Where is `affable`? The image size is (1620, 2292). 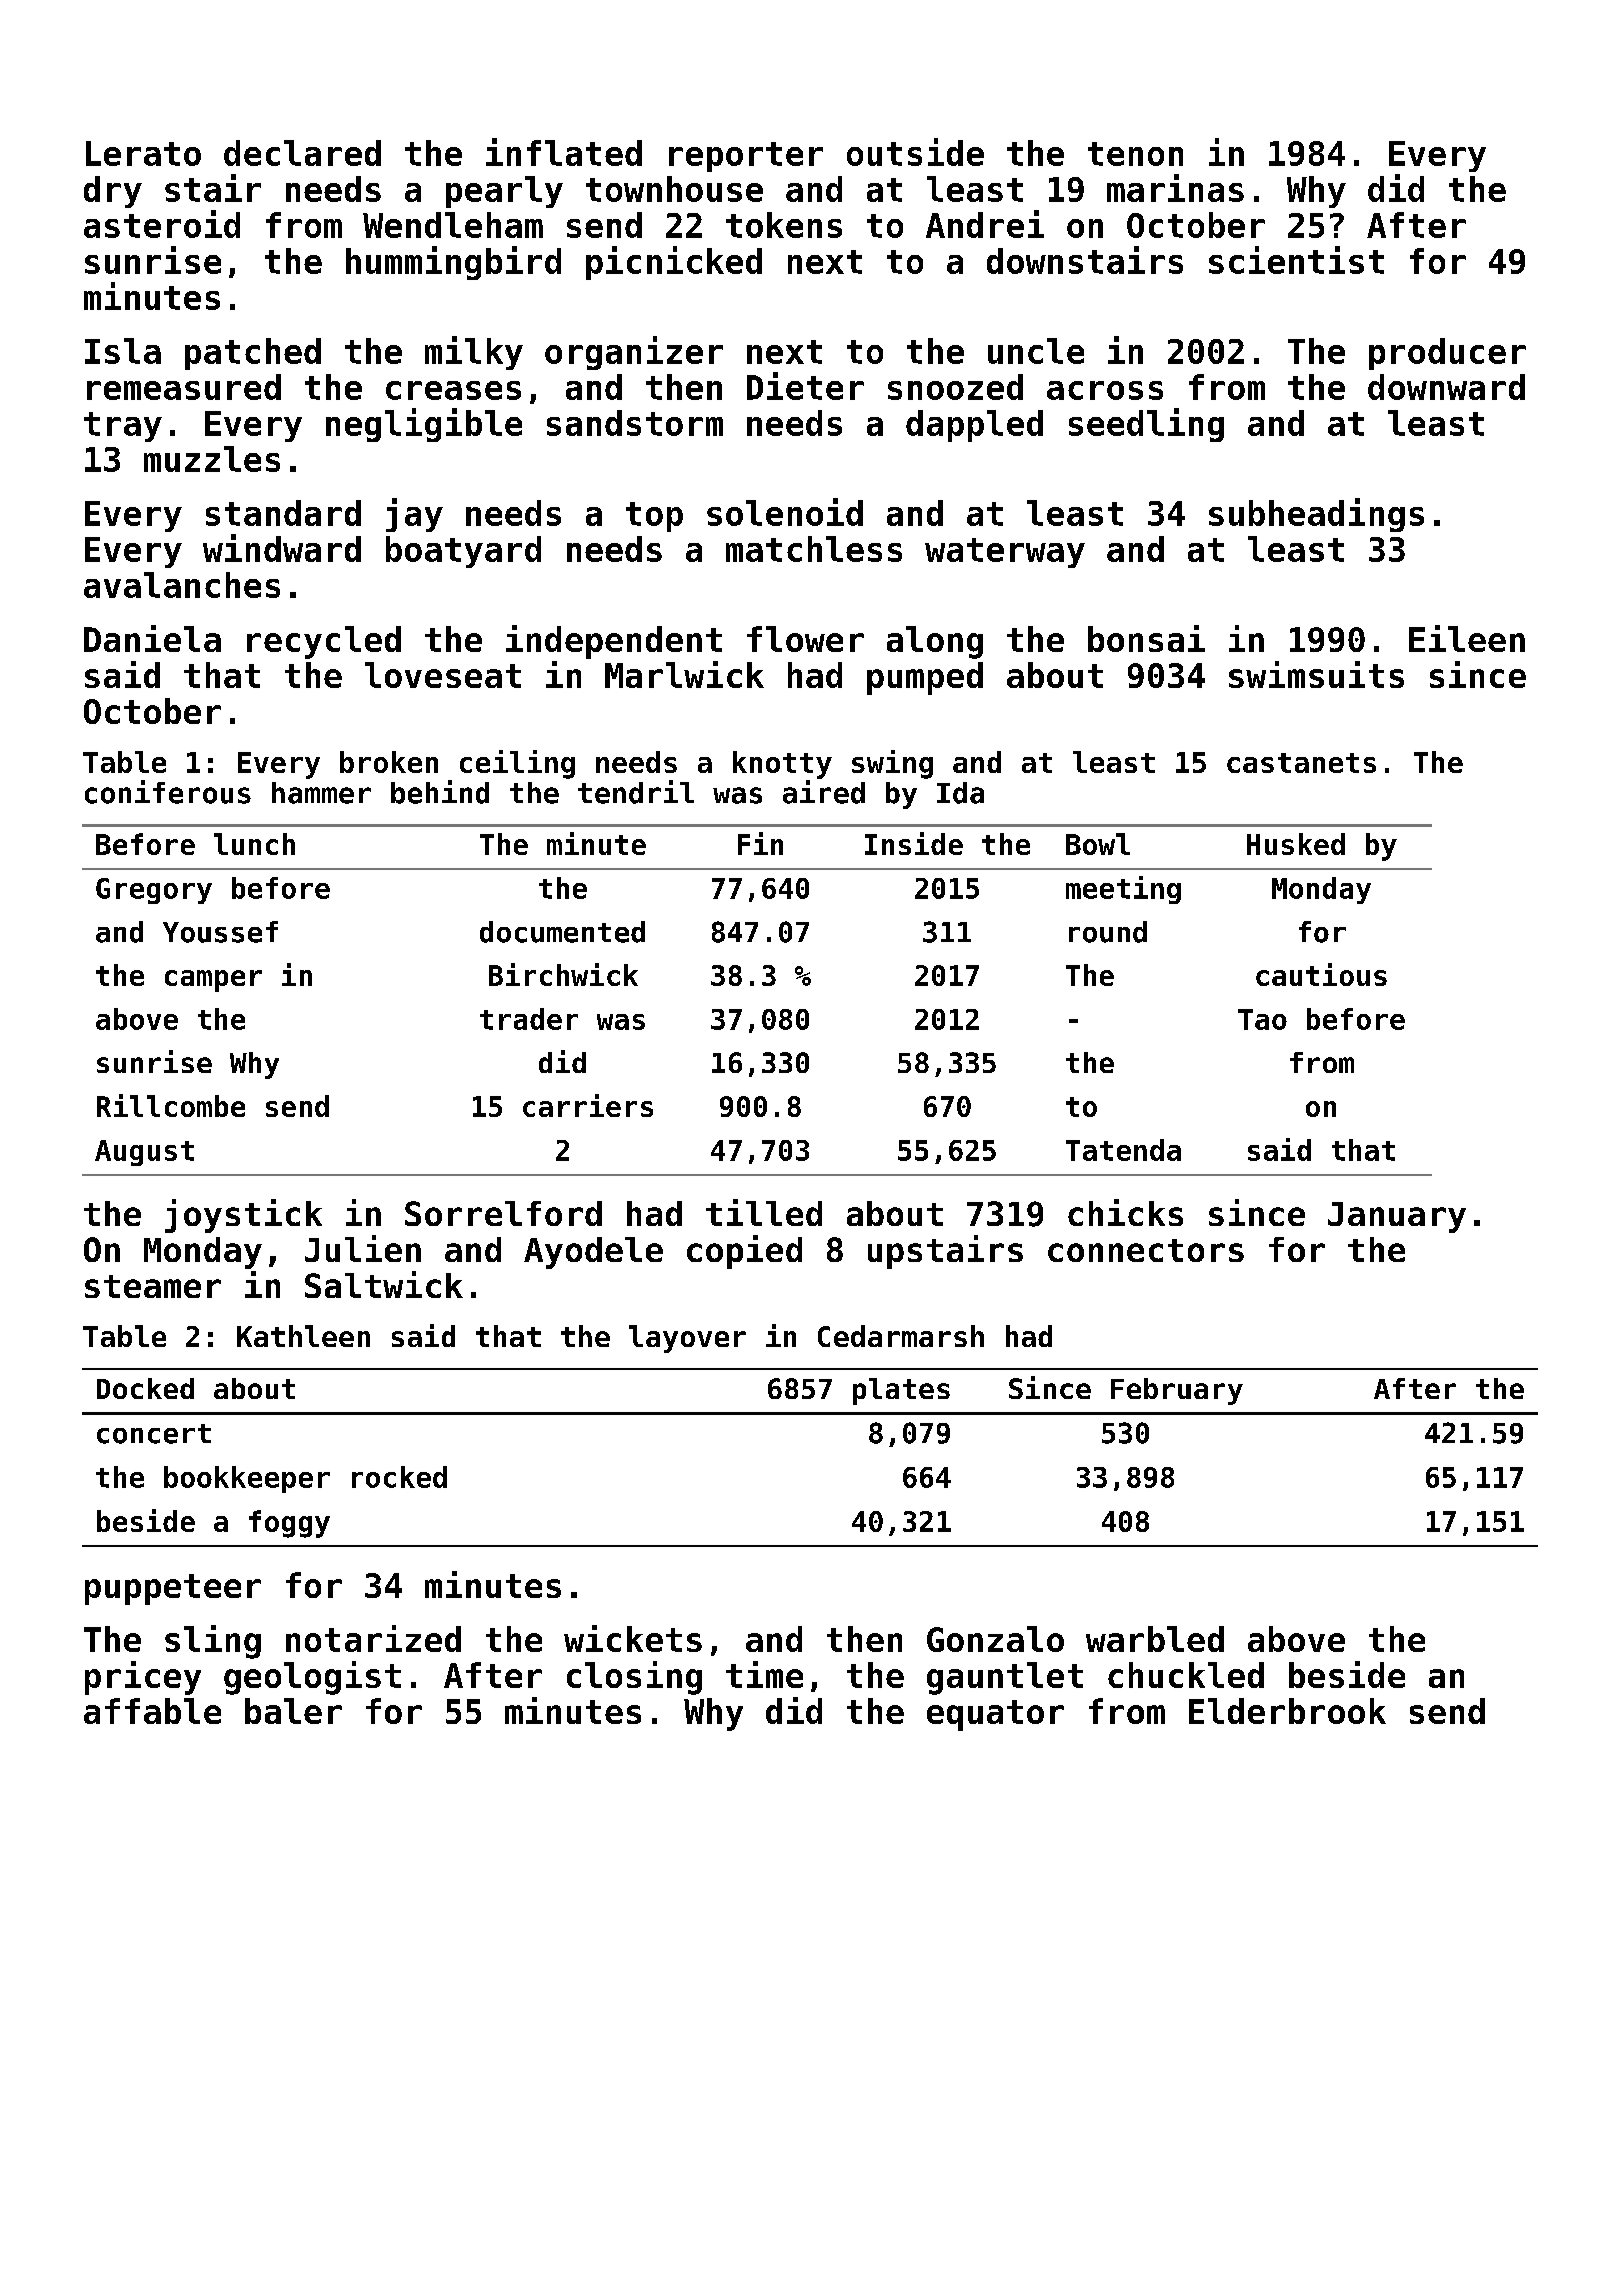
affable is located at coordinates (152, 1711).
